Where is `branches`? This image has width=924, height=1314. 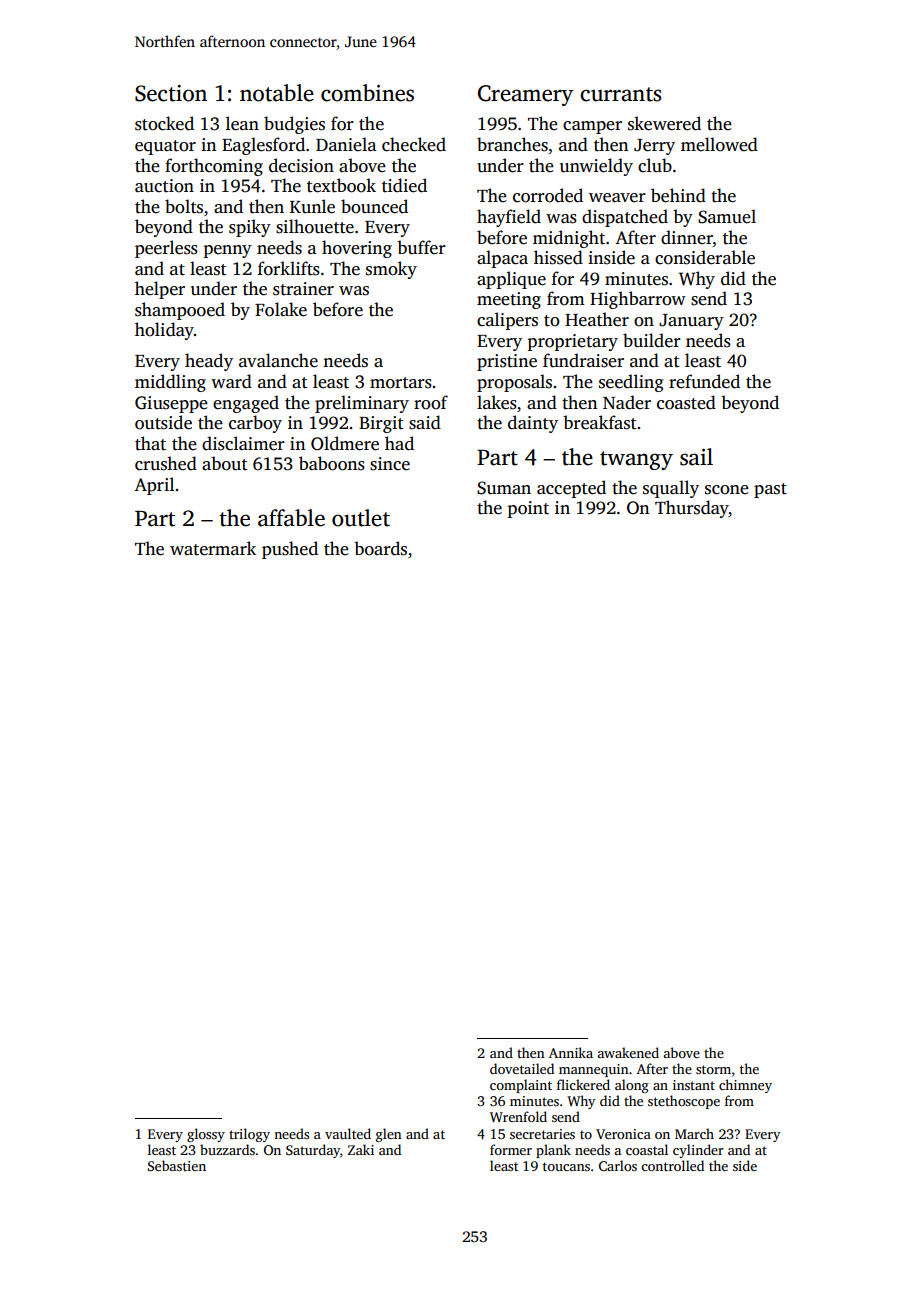
branches is located at coordinates (512, 144).
